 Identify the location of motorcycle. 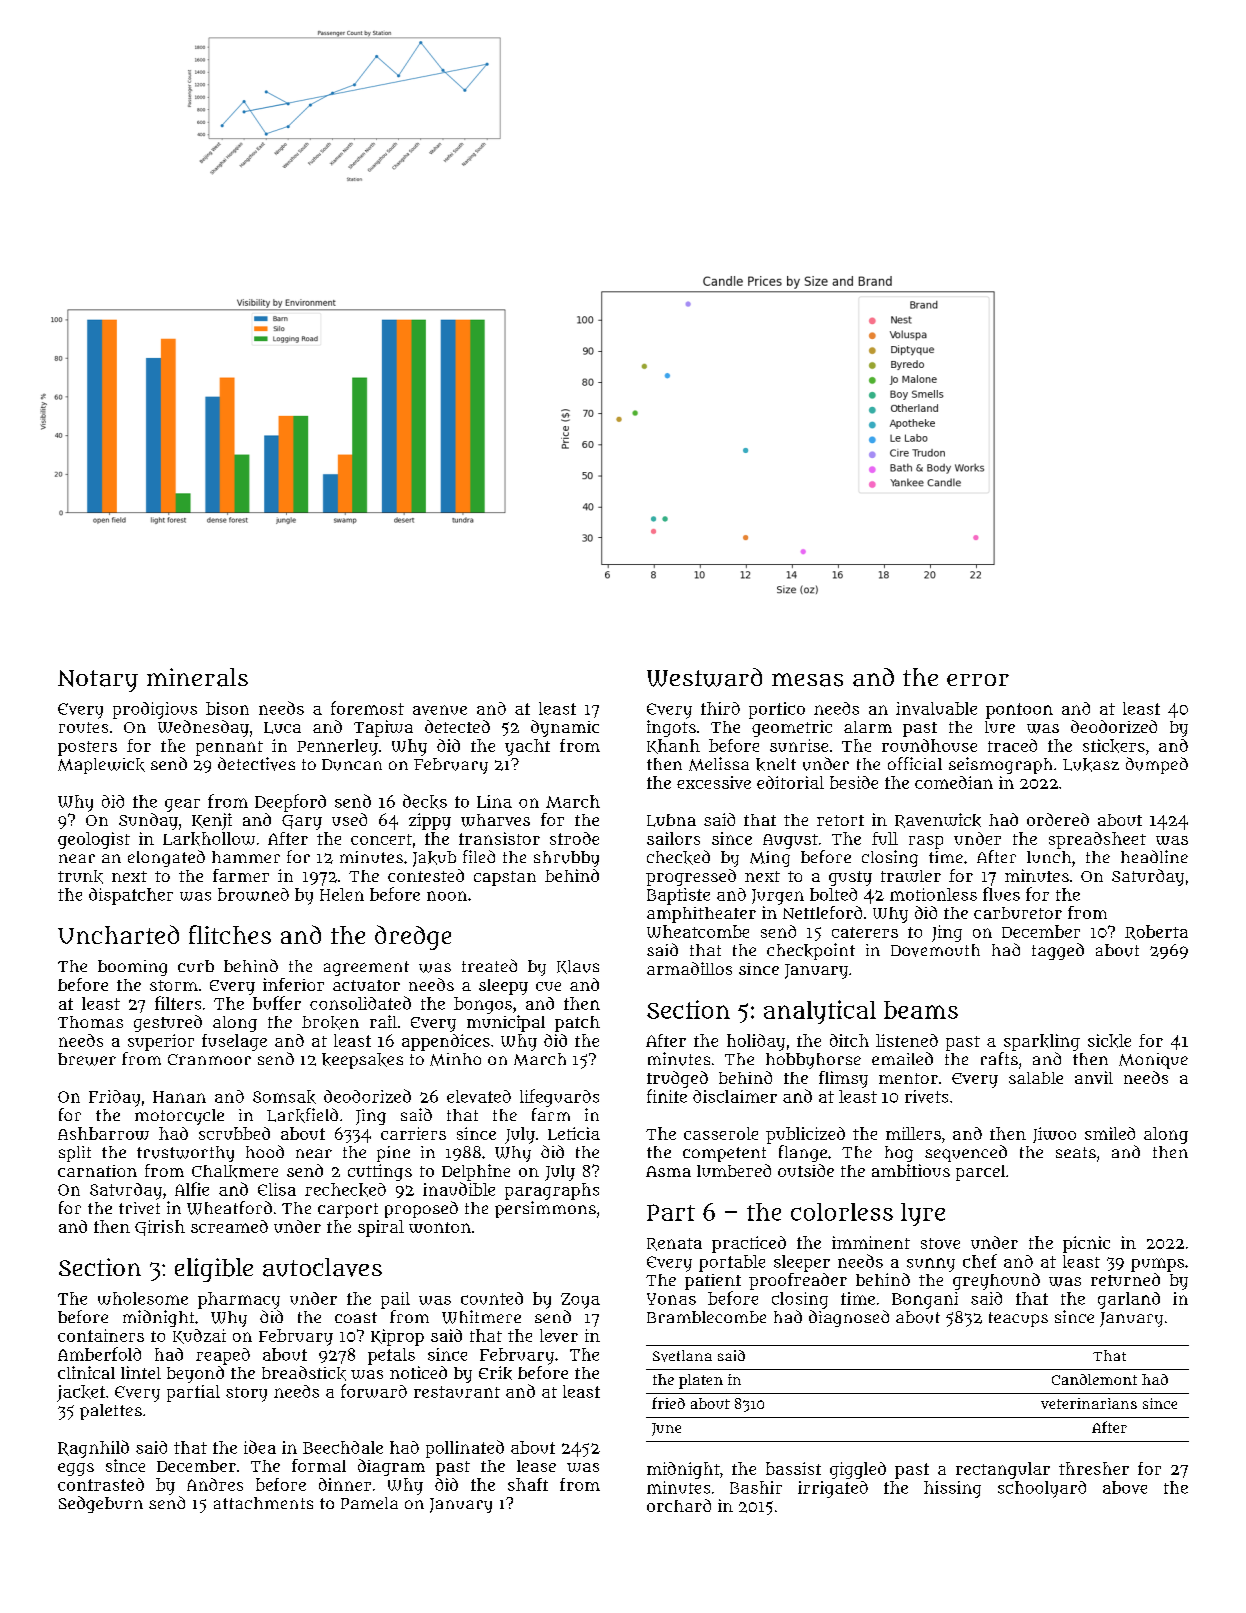
(179, 1117).
